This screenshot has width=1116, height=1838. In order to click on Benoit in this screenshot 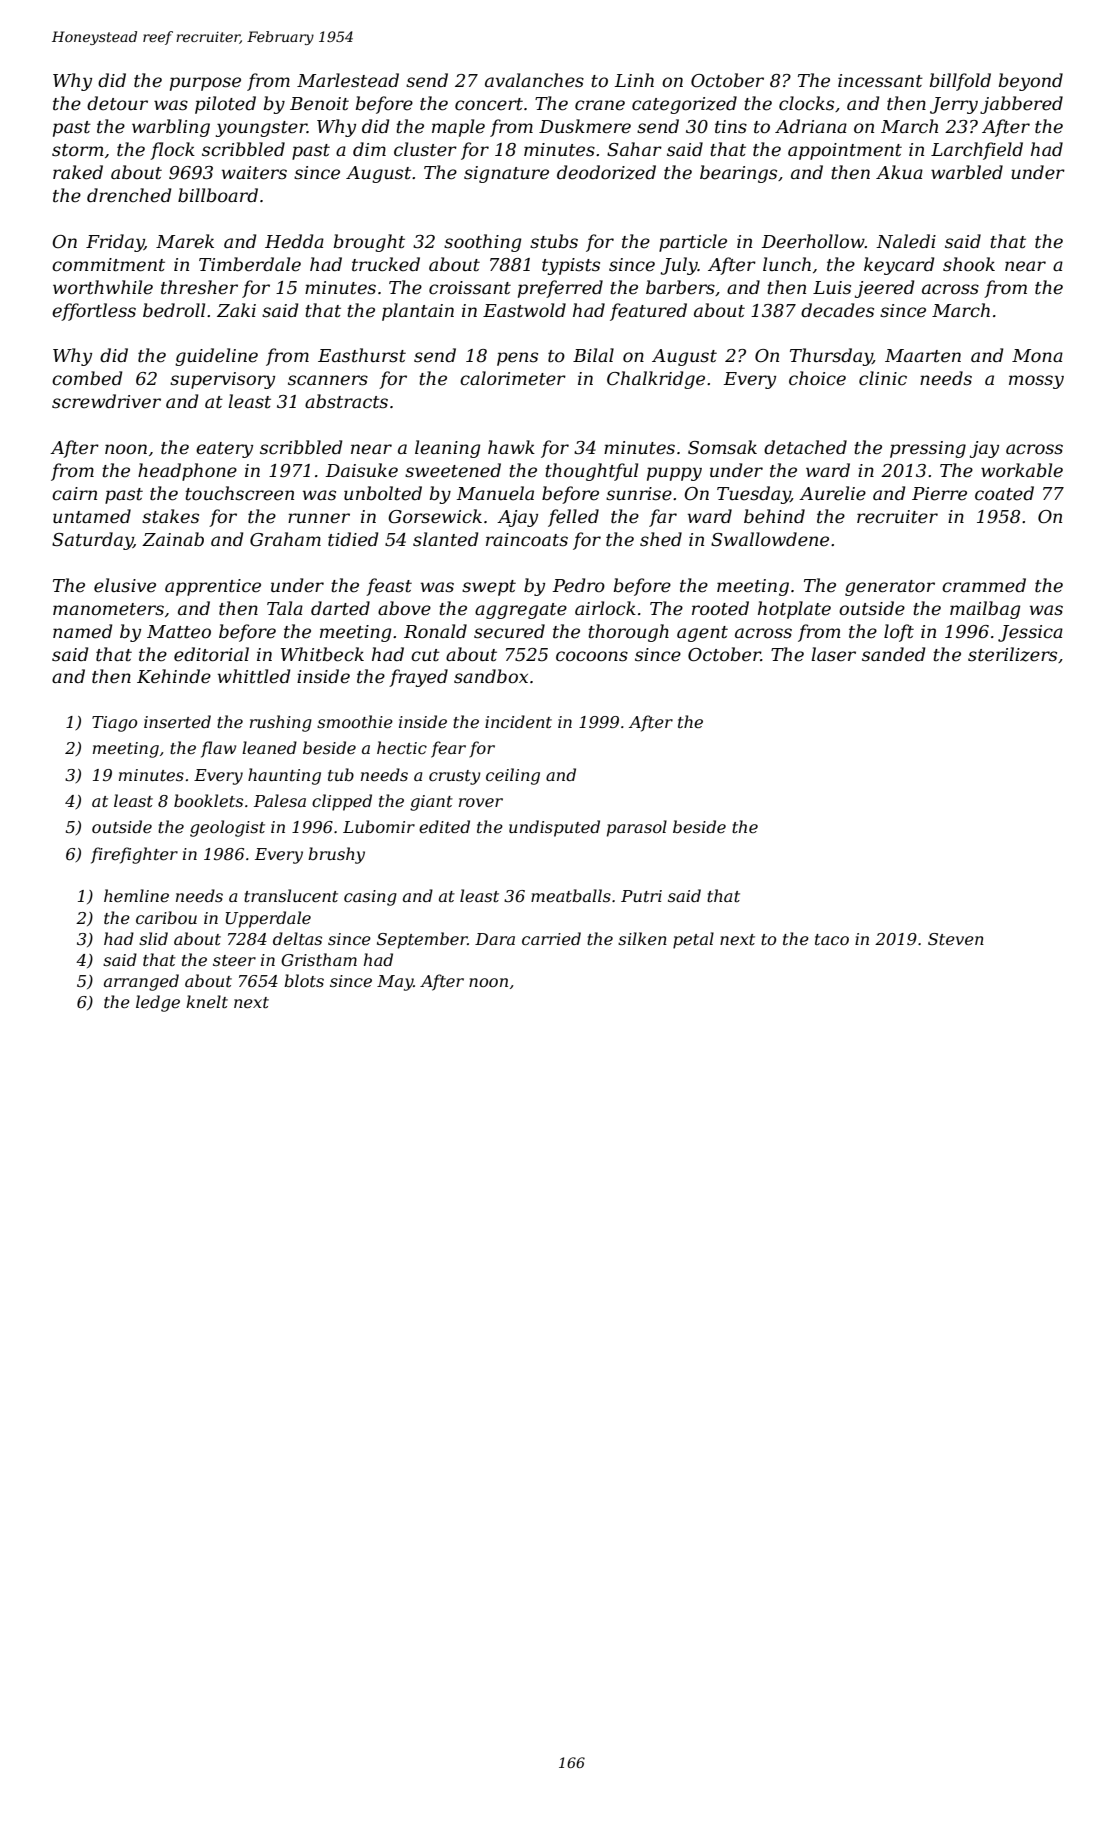, I will do `click(319, 104)`.
